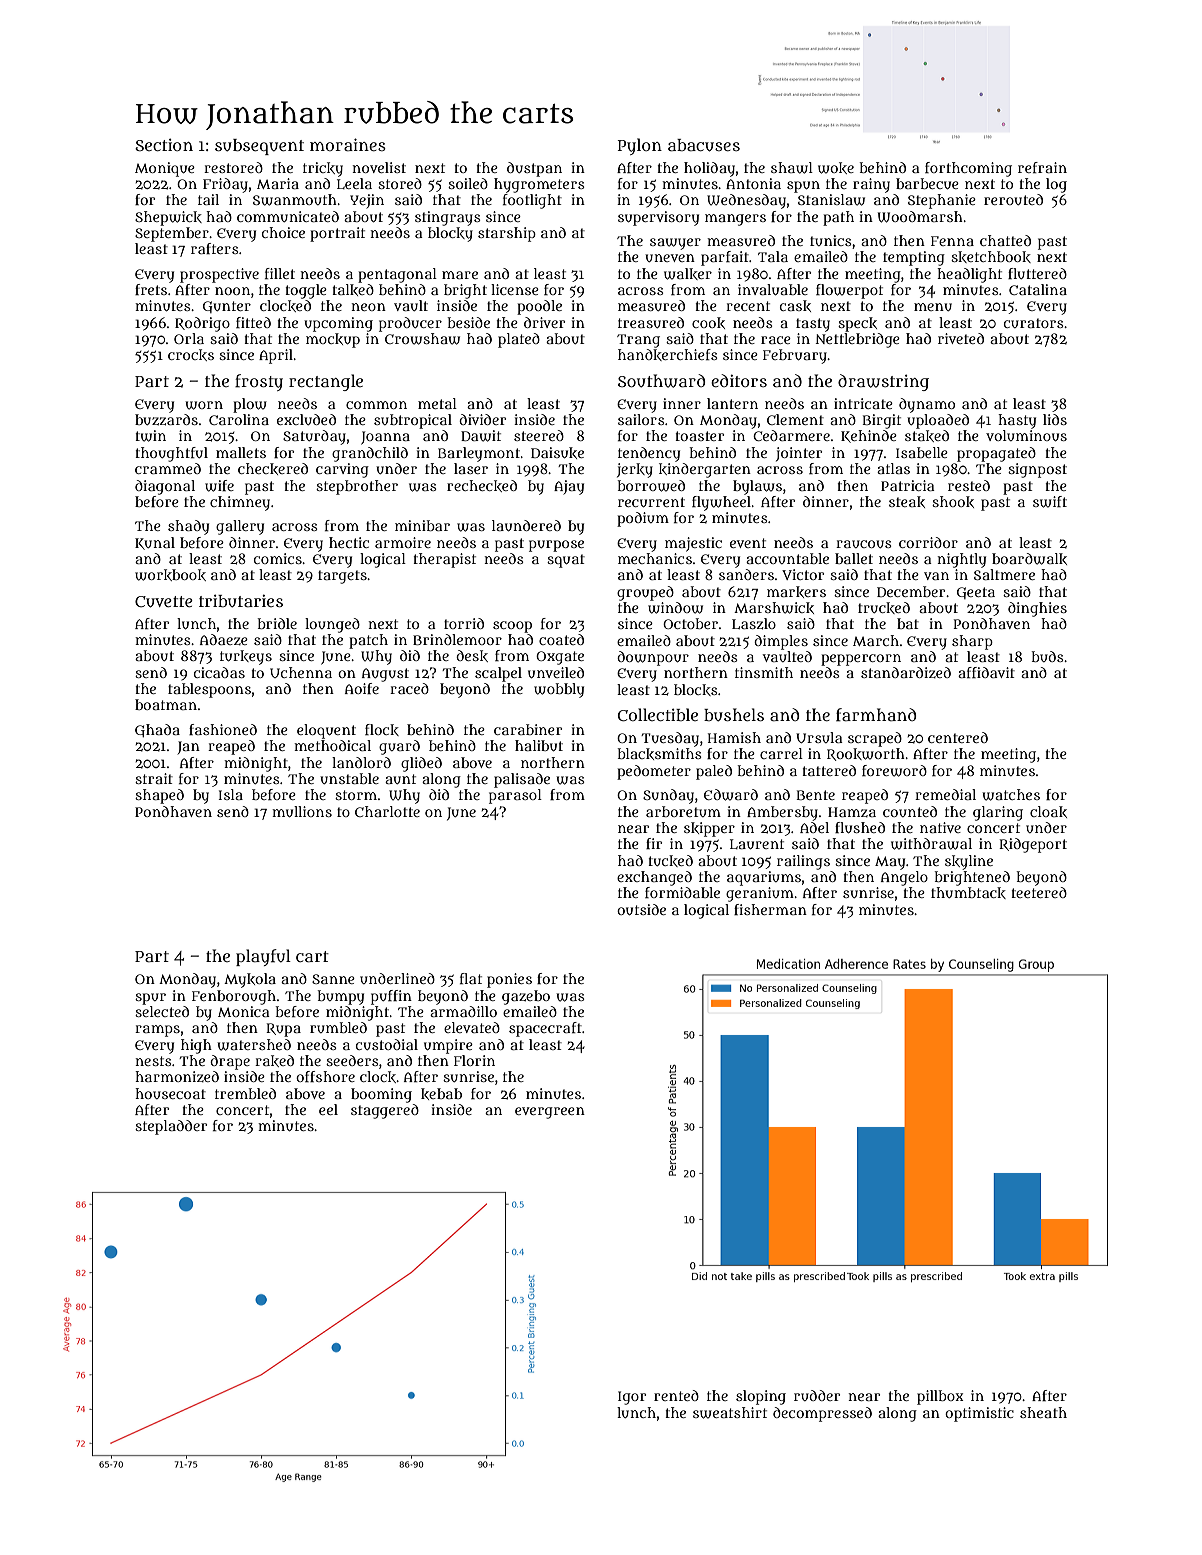 This screenshot has height=1555, width=1202. What do you see at coordinates (660, 754) in the screenshot?
I see `blacksmiths` at bounding box center [660, 754].
